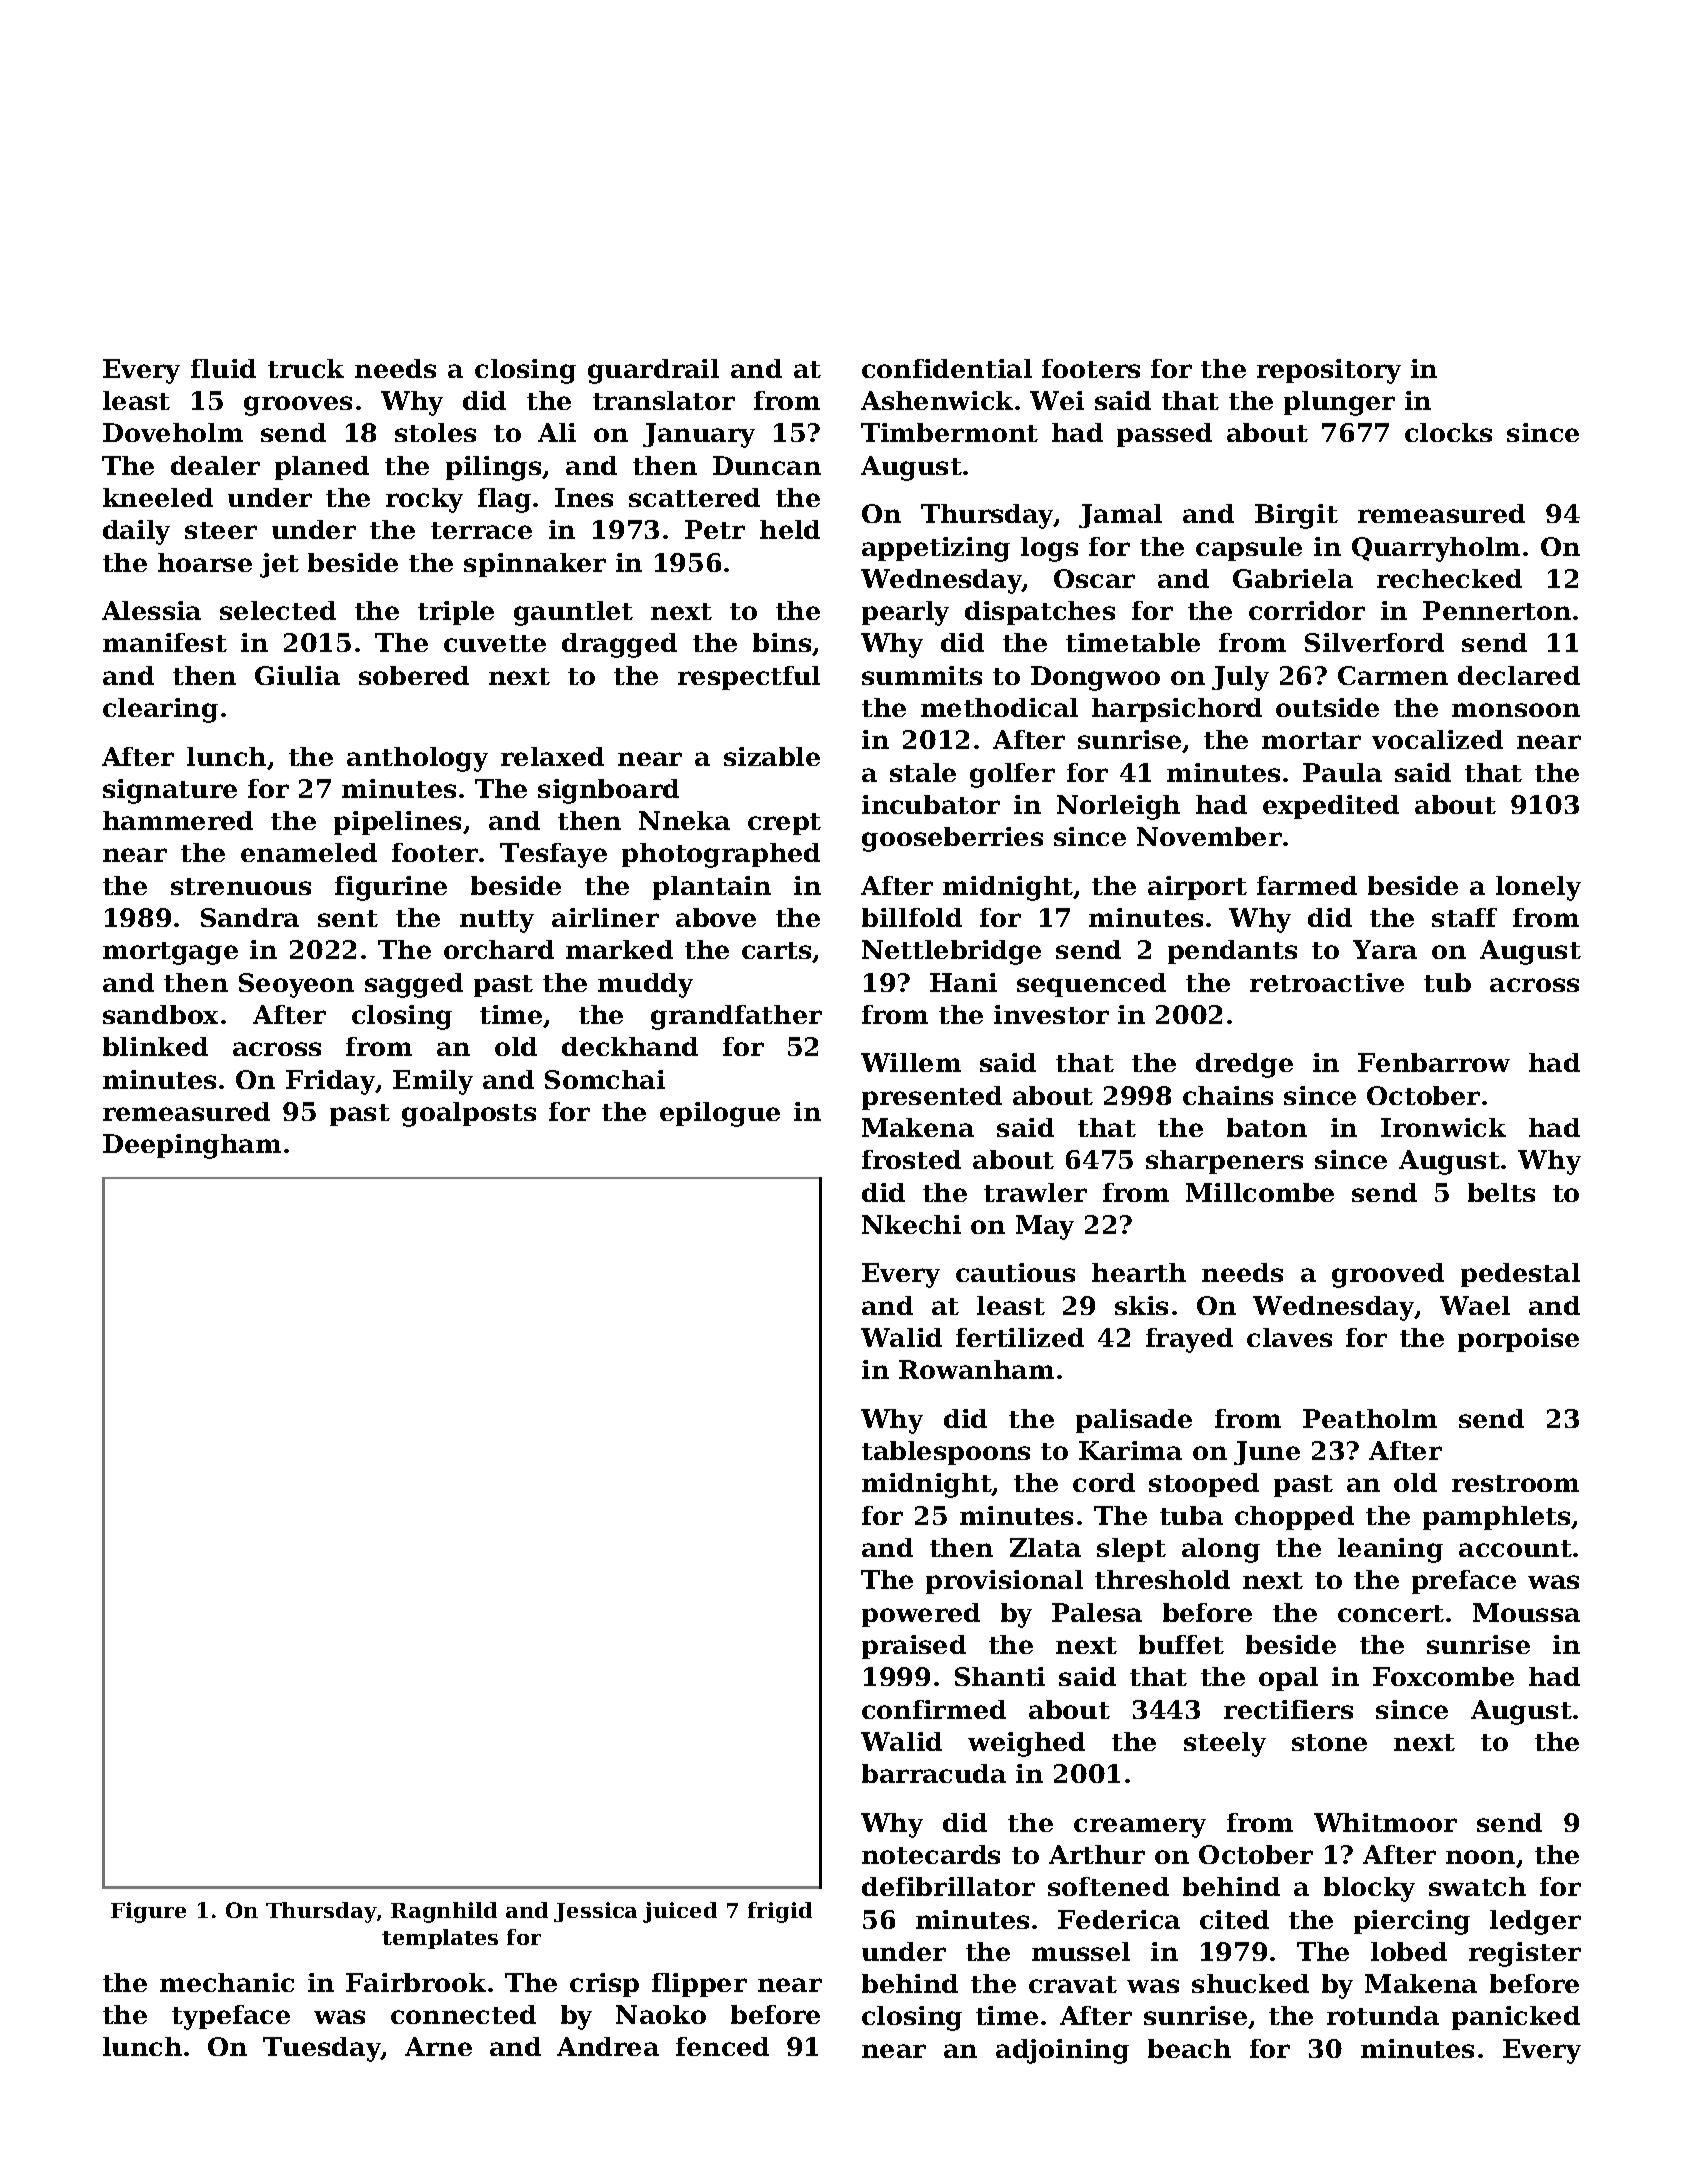 The height and width of the screenshot is (2178, 1683). Describe the element at coordinates (250, 917) in the screenshot. I see `Sandra` at that location.
